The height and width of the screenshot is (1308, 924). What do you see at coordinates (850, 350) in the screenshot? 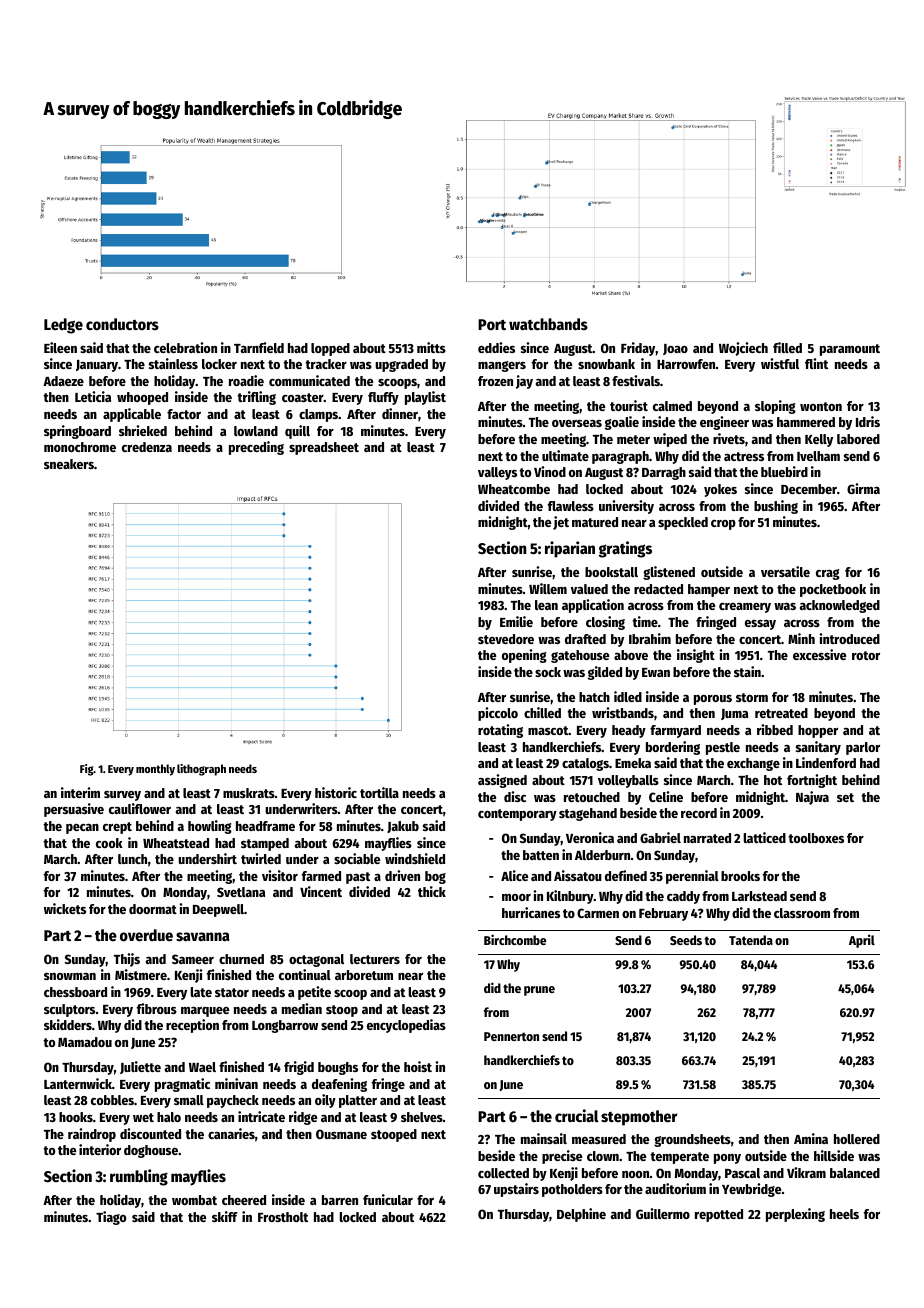
I see `paramount` at bounding box center [850, 350].
